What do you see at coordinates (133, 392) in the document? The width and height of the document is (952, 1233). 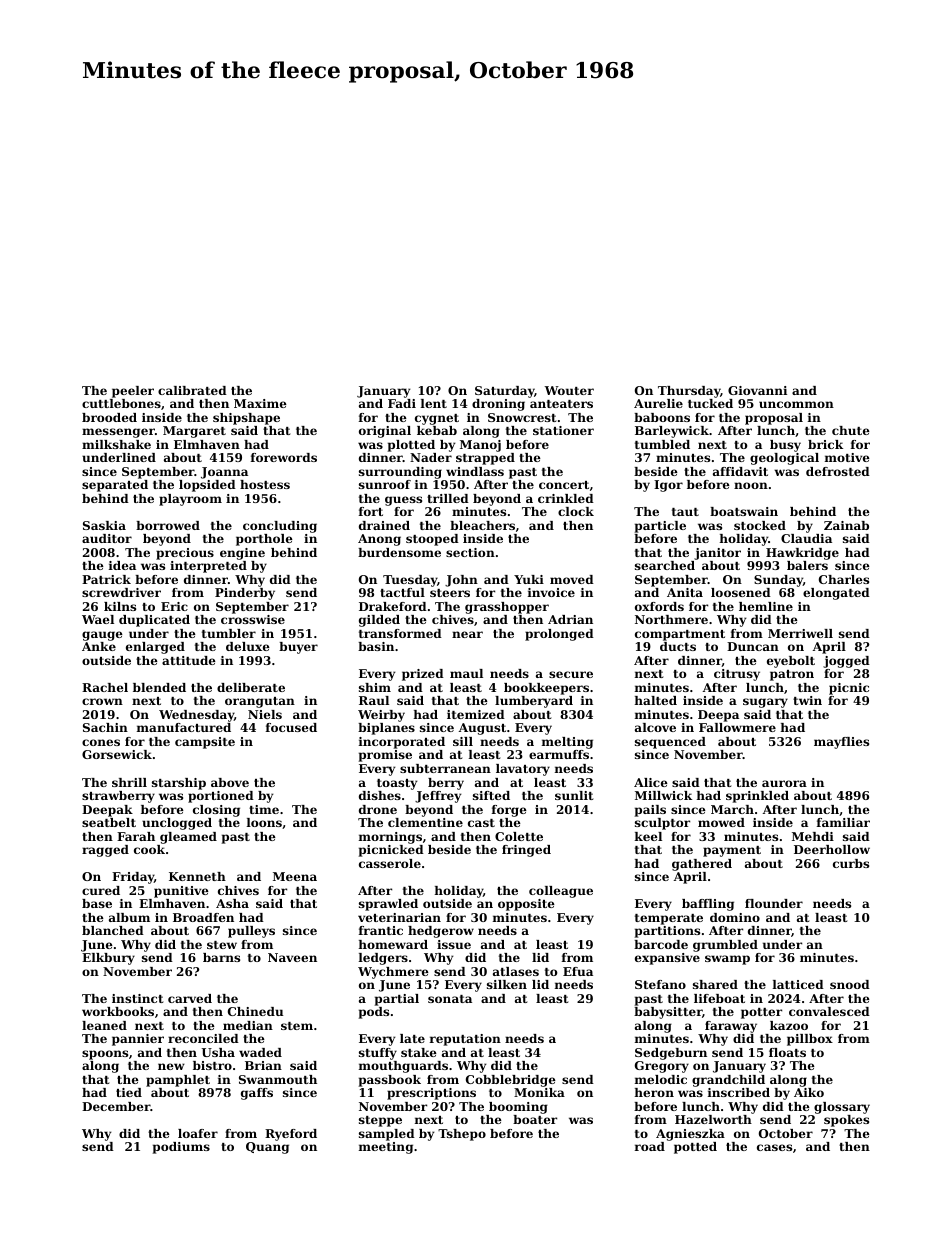 I see `peeler` at bounding box center [133, 392].
